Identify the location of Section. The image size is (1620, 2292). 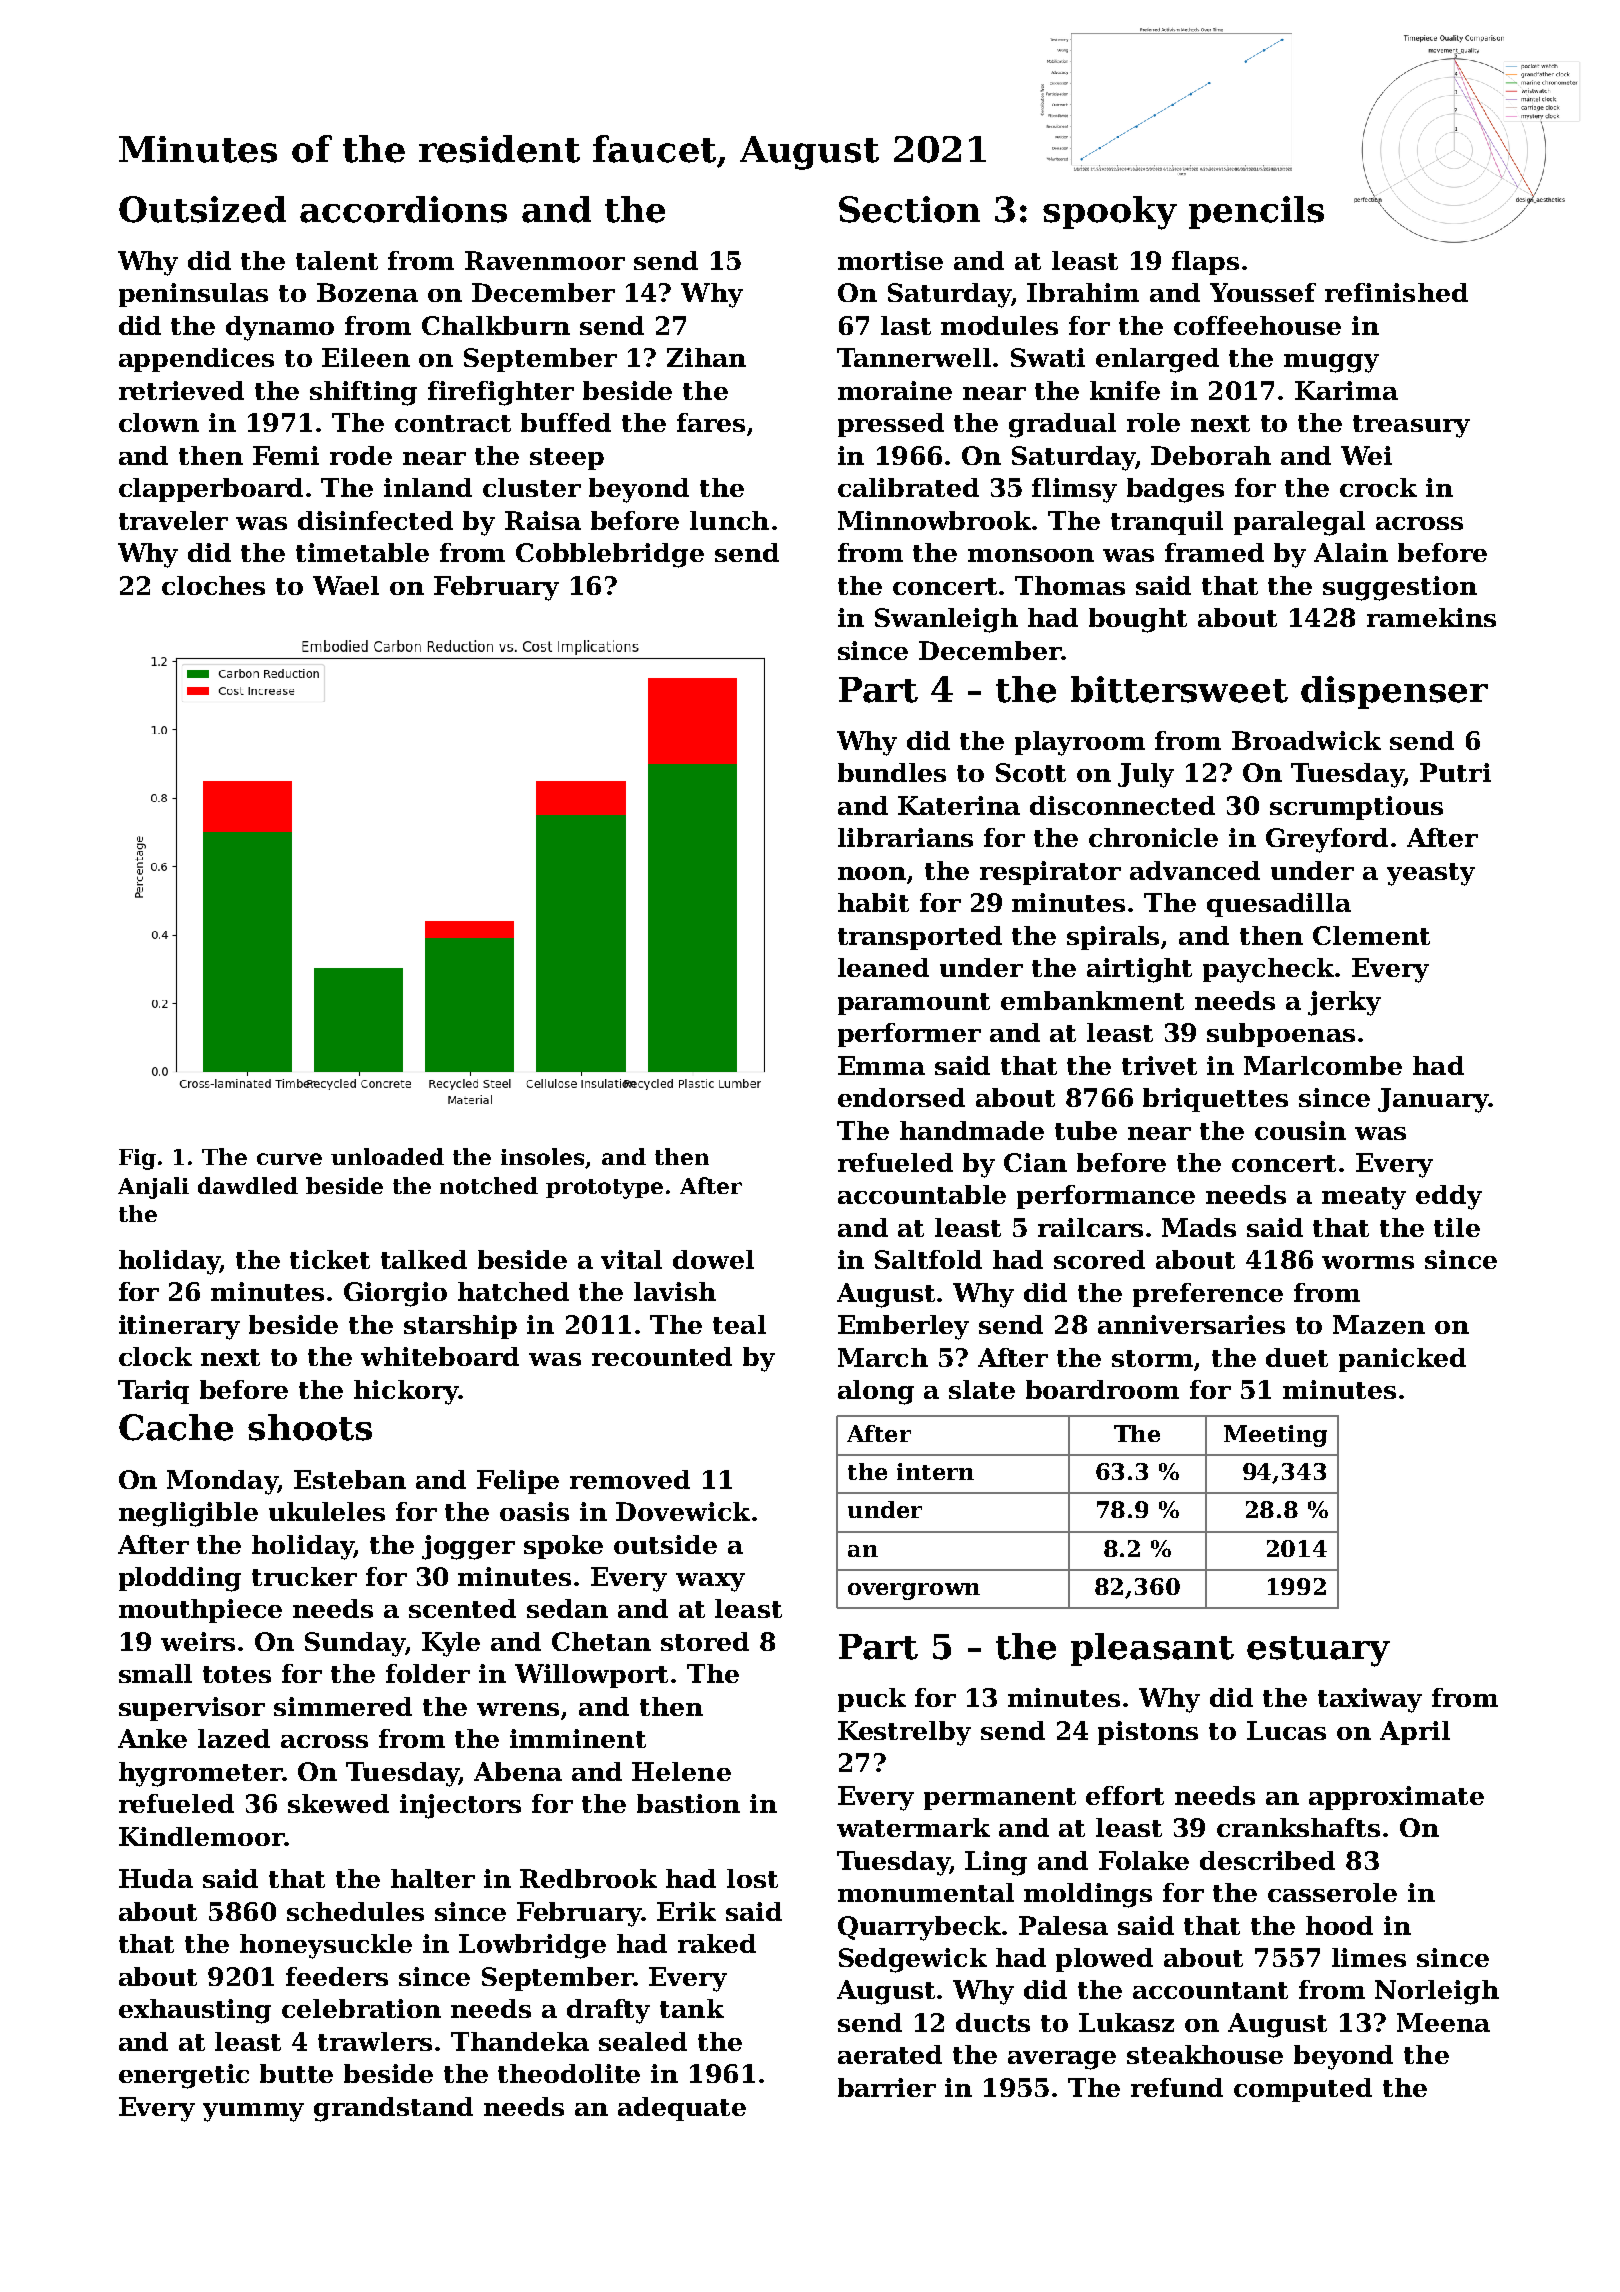
(909, 209).
